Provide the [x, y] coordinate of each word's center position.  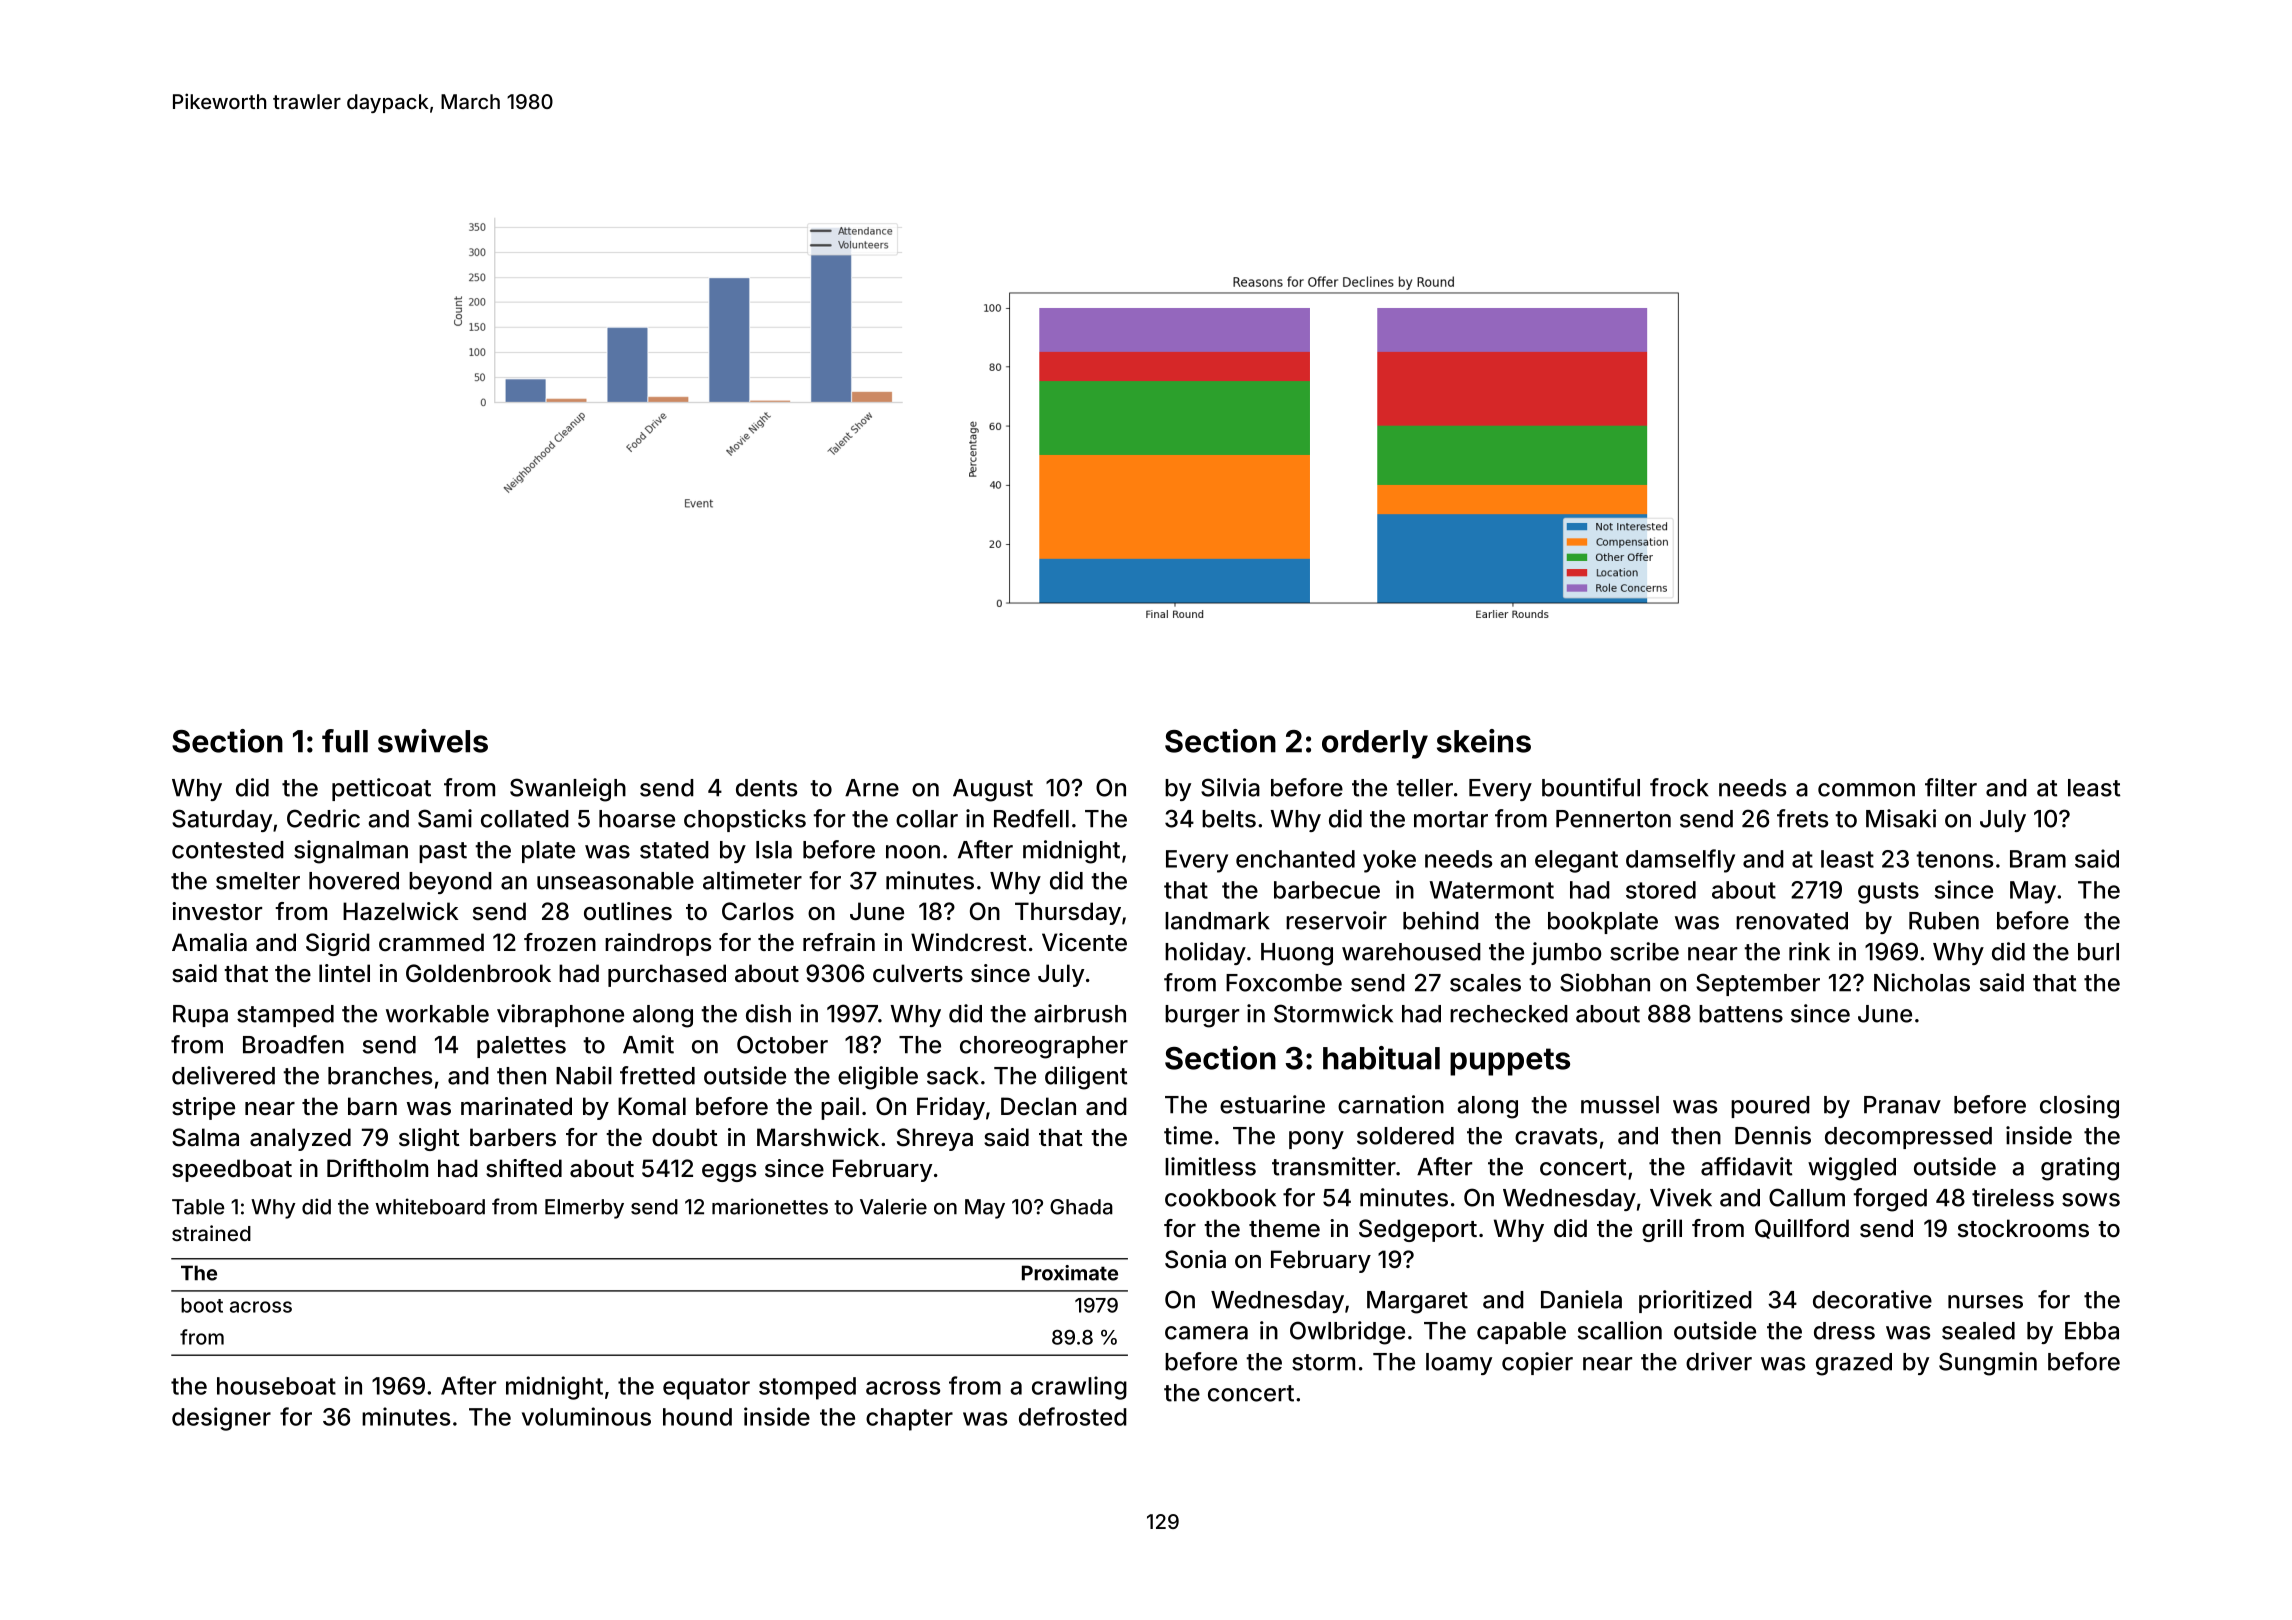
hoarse [637, 819]
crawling [1079, 1388]
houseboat [276, 1386]
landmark [1217, 921]
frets [1802, 818]
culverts [918, 973]
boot [202, 1305]
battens [1741, 1014]
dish [768, 1013]
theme [1284, 1228]
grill [1662, 1230]
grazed [1854, 1364]
